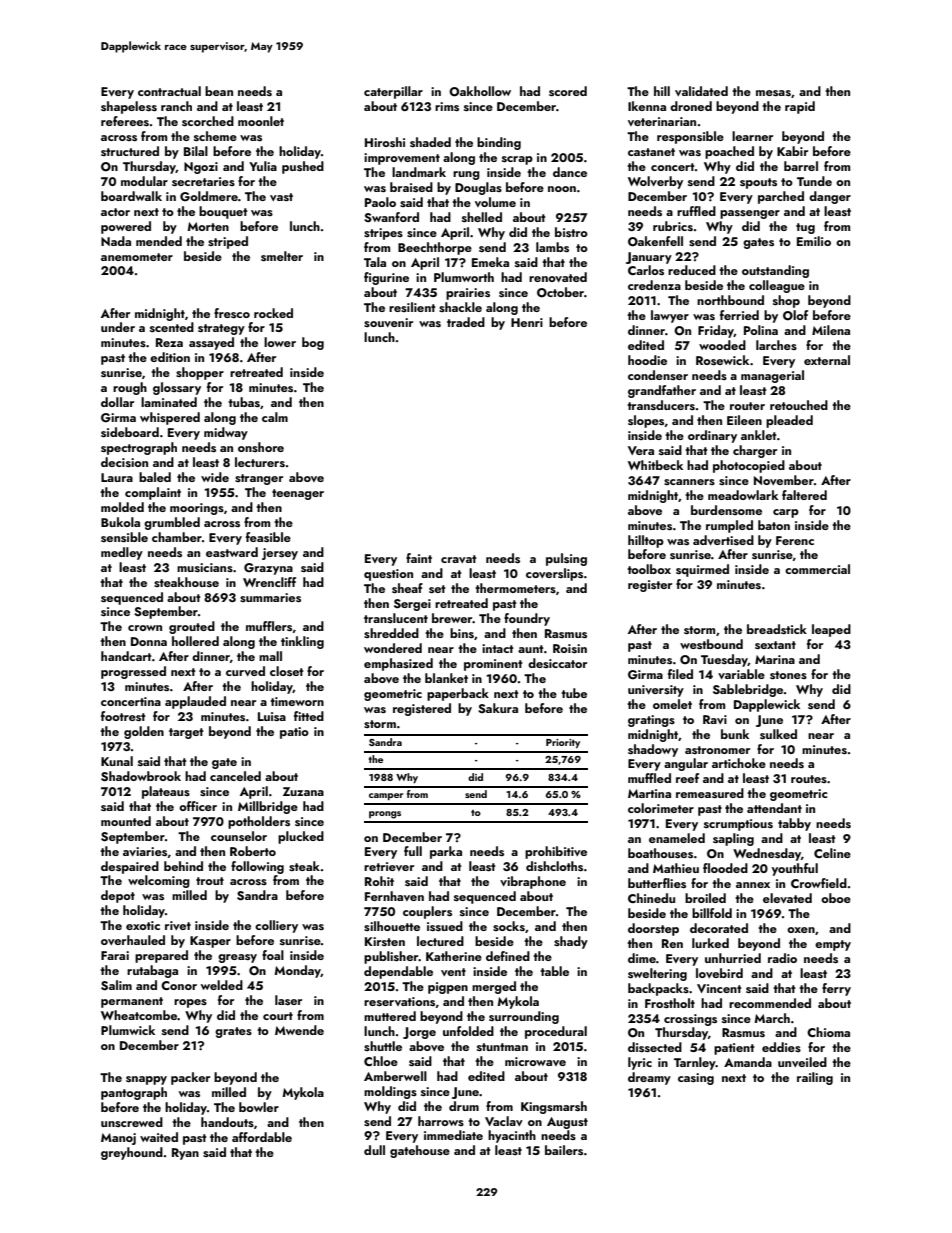 Image resolution: width=952 pixels, height=1233 pixels. What do you see at coordinates (172, 327) in the image?
I see `scented` at bounding box center [172, 327].
